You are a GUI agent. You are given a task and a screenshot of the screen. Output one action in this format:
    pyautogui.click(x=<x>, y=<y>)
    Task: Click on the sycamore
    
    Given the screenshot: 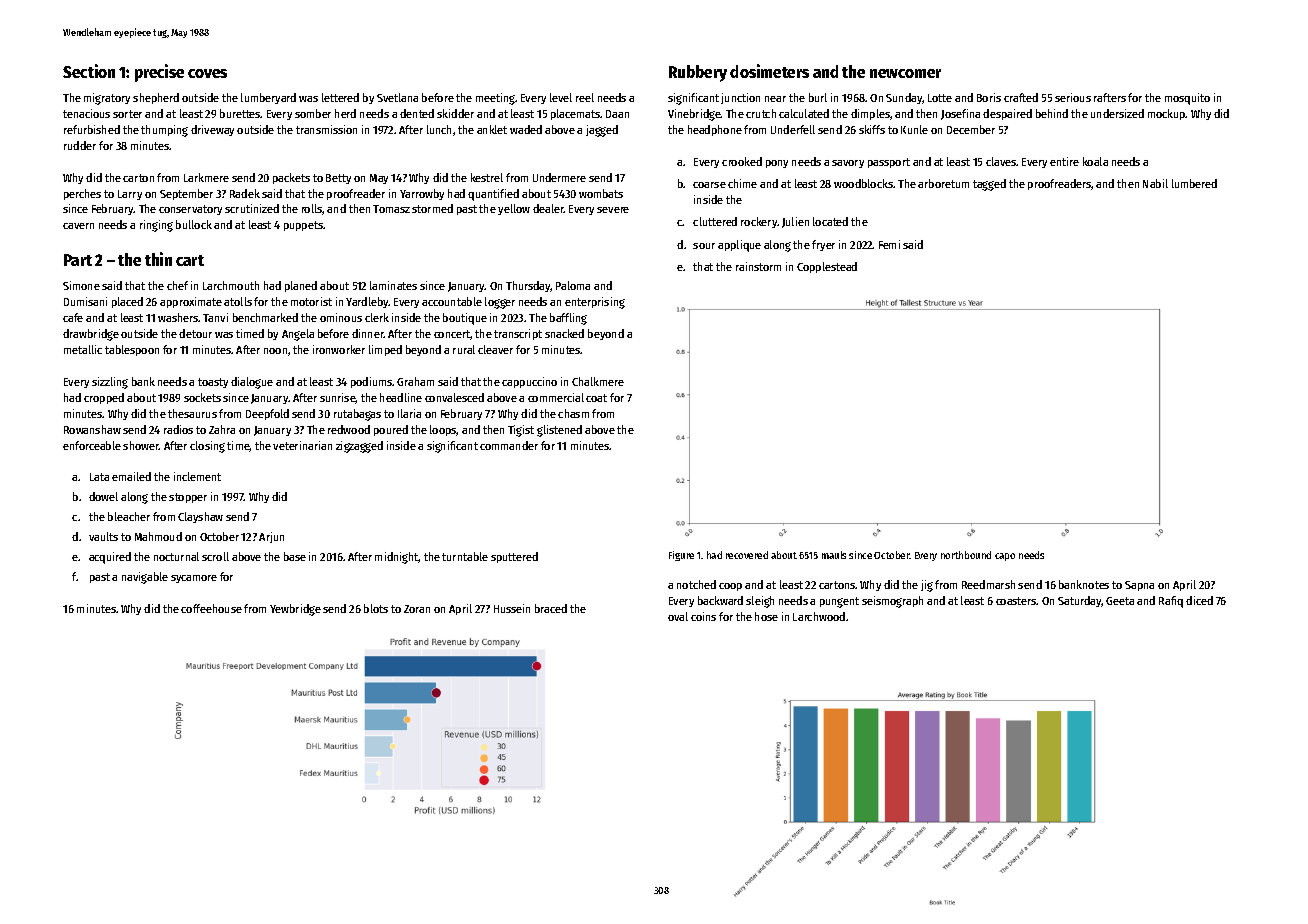 What is the action you would take?
    pyautogui.click(x=194, y=579)
